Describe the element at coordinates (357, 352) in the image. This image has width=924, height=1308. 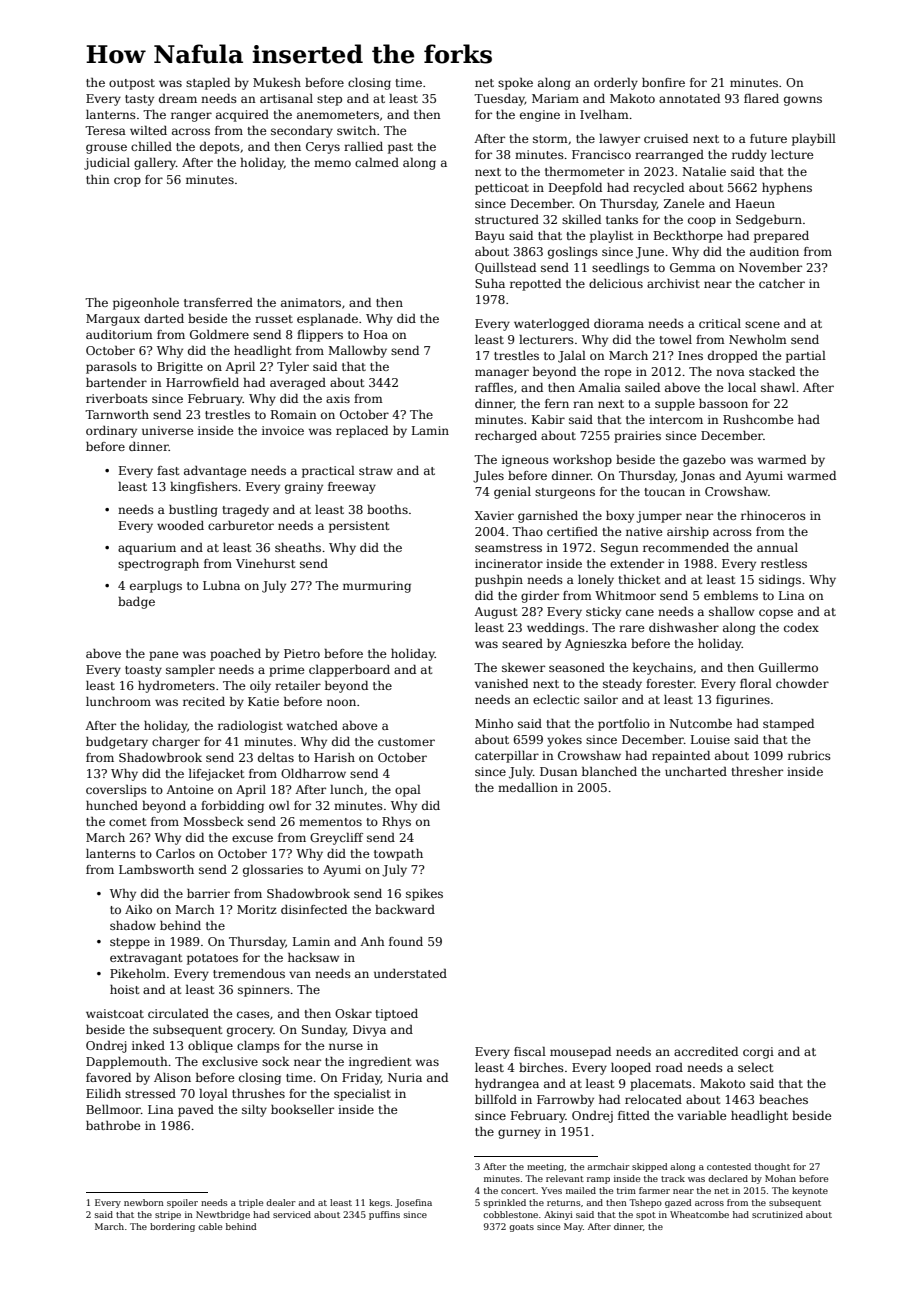
I see `Mallowby` at that location.
